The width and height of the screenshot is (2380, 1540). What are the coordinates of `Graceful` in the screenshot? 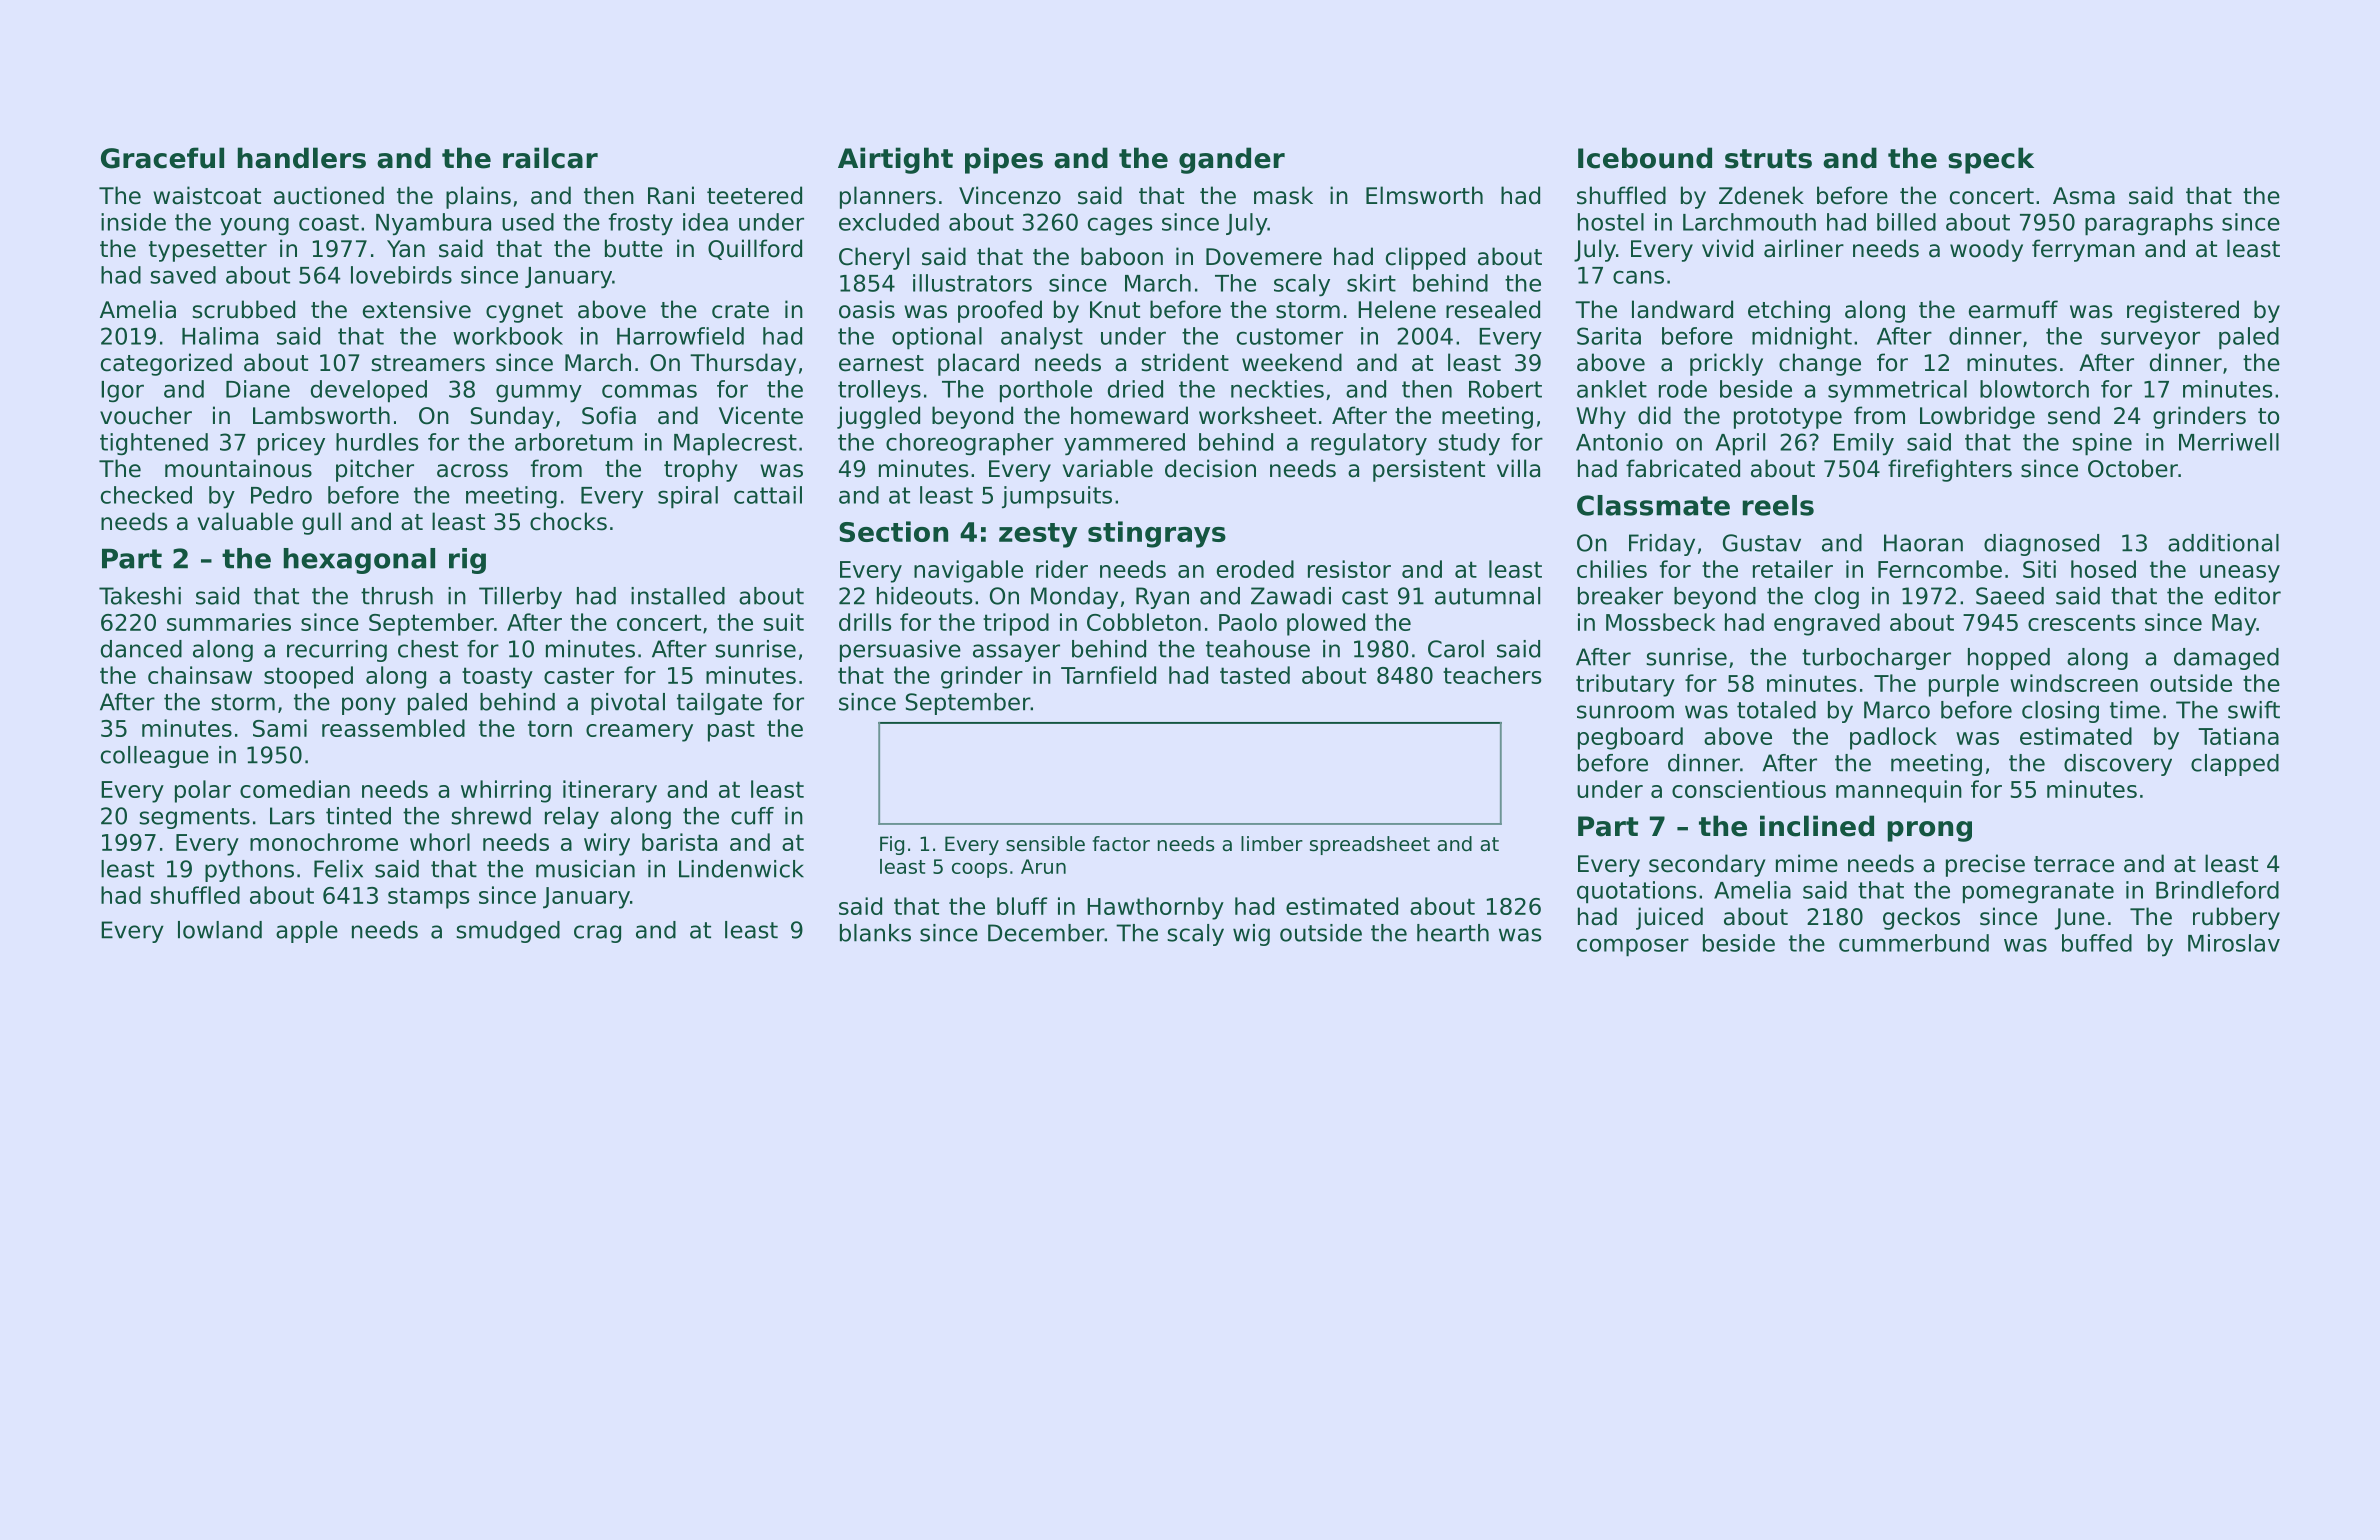 It's located at (162, 158).
